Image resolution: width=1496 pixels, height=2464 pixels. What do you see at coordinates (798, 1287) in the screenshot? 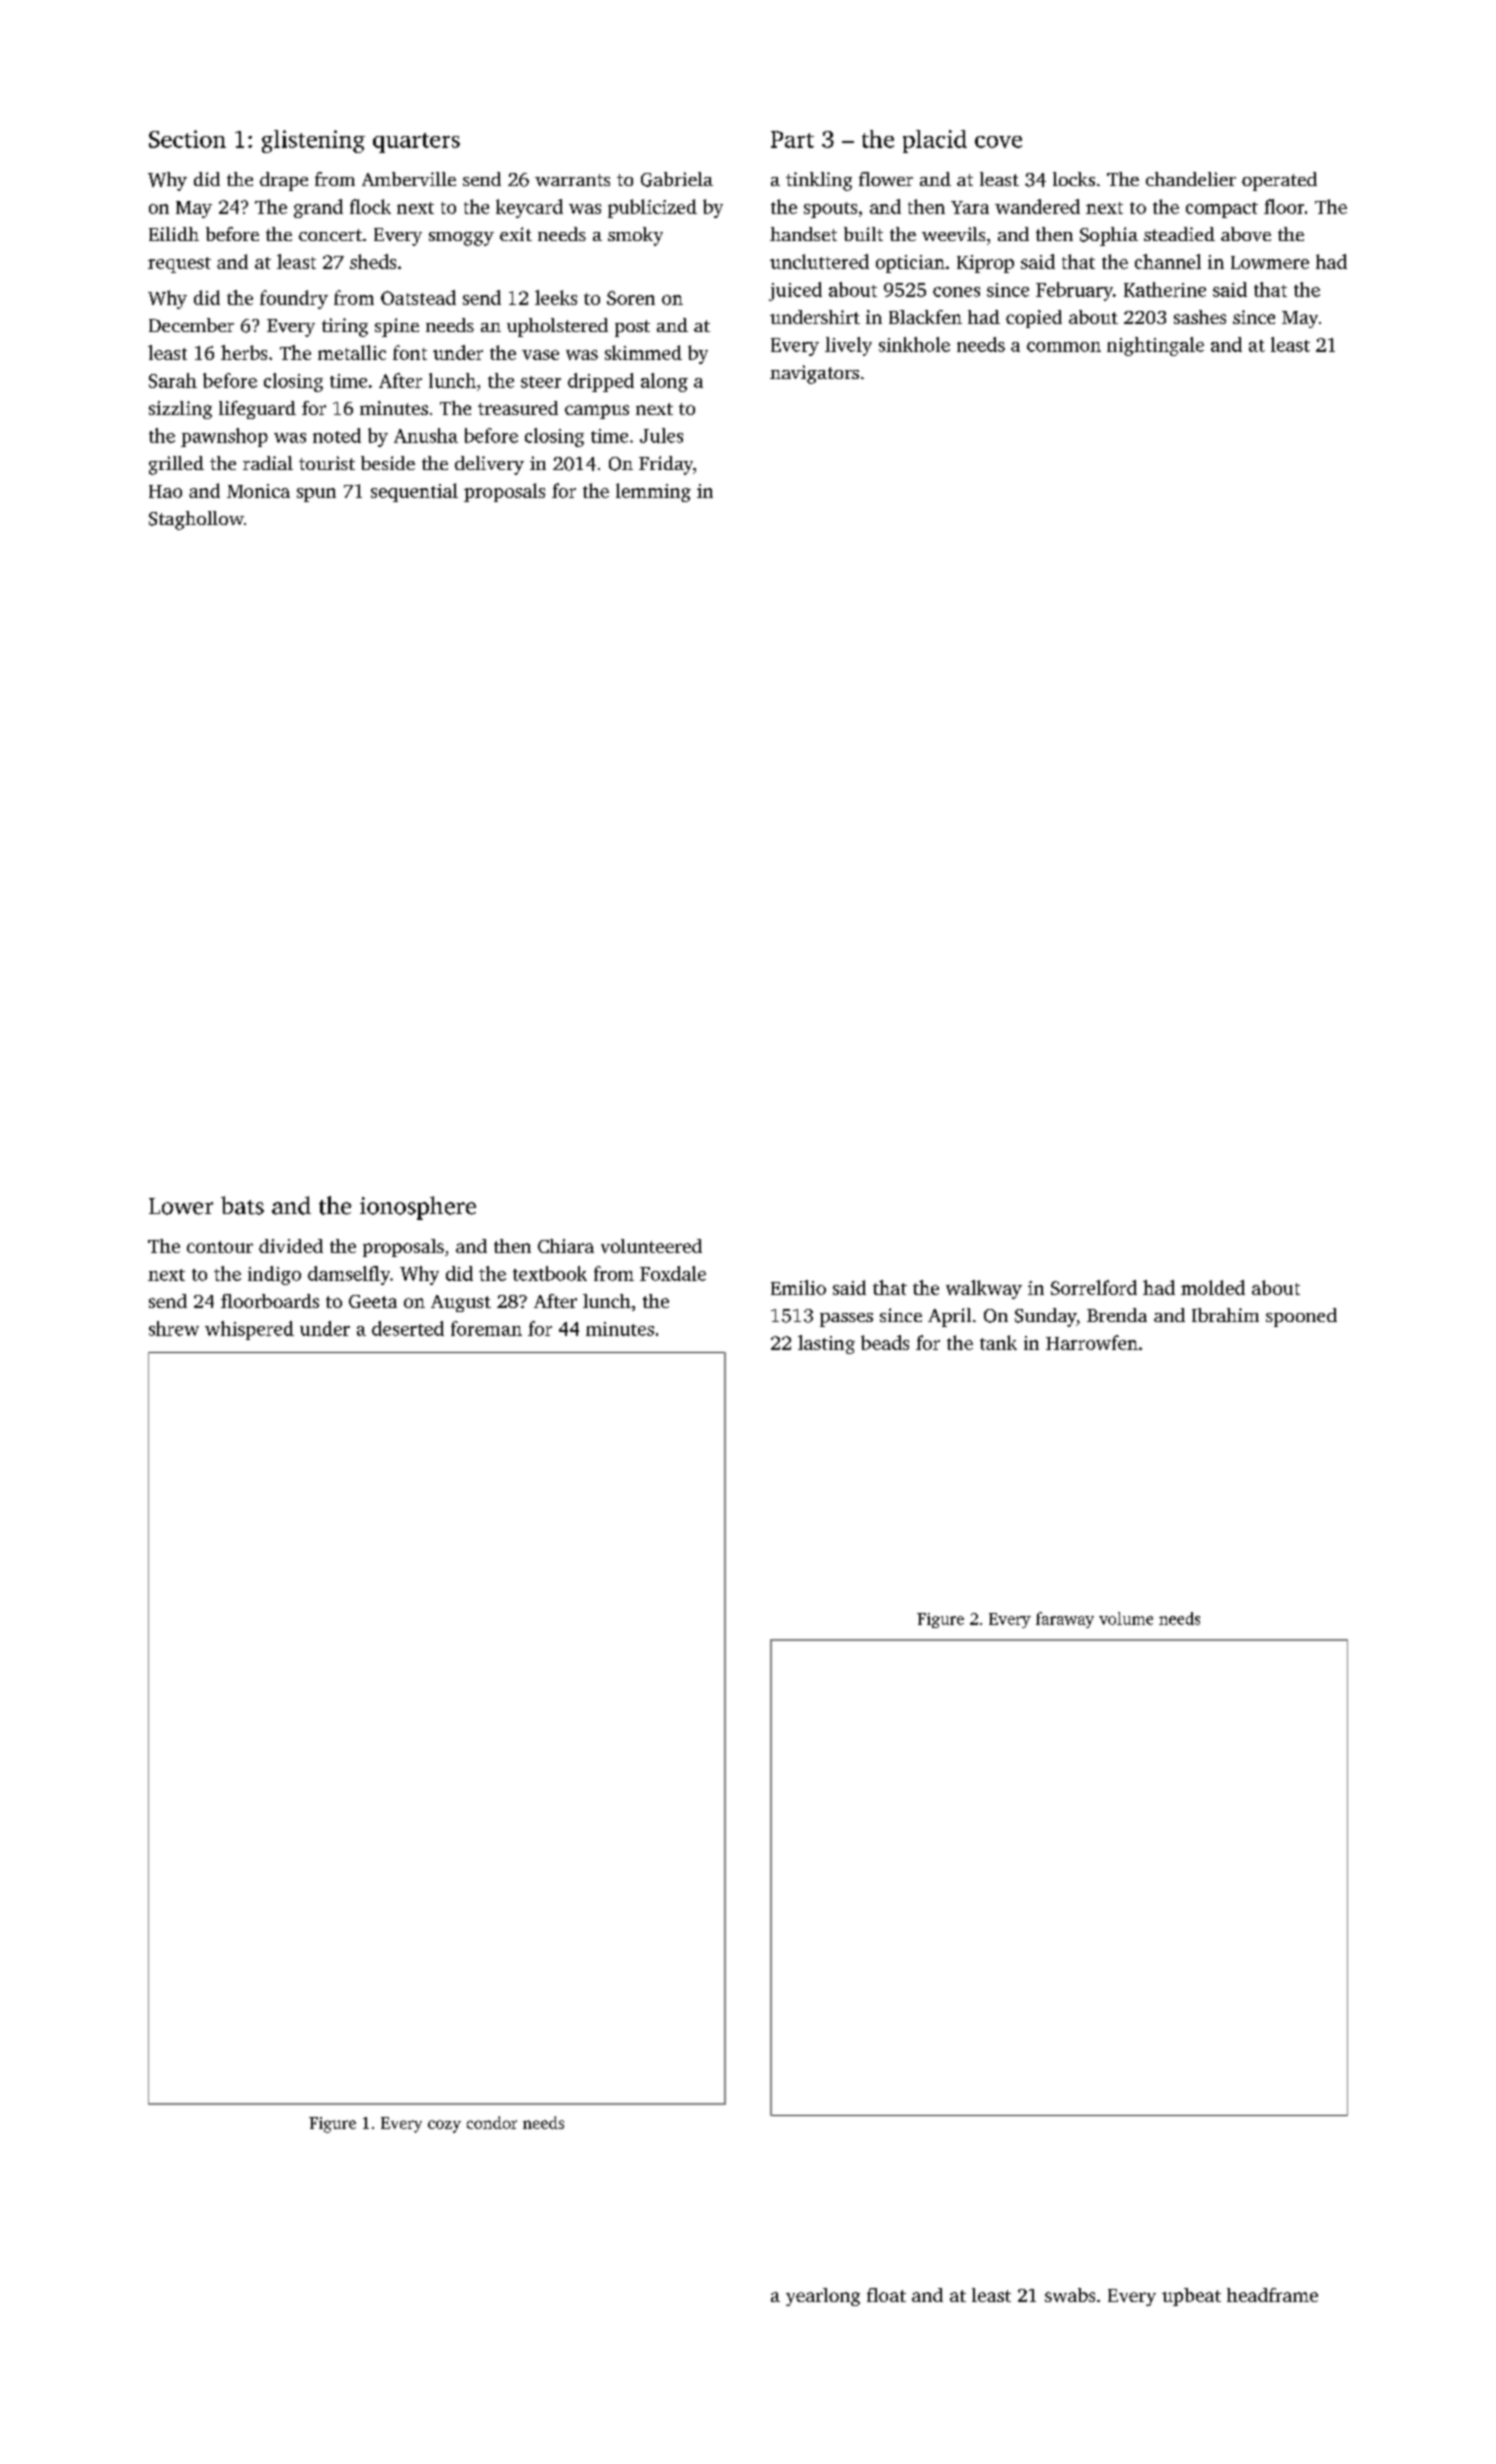
I see `Emilio` at bounding box center [798, 1287].
